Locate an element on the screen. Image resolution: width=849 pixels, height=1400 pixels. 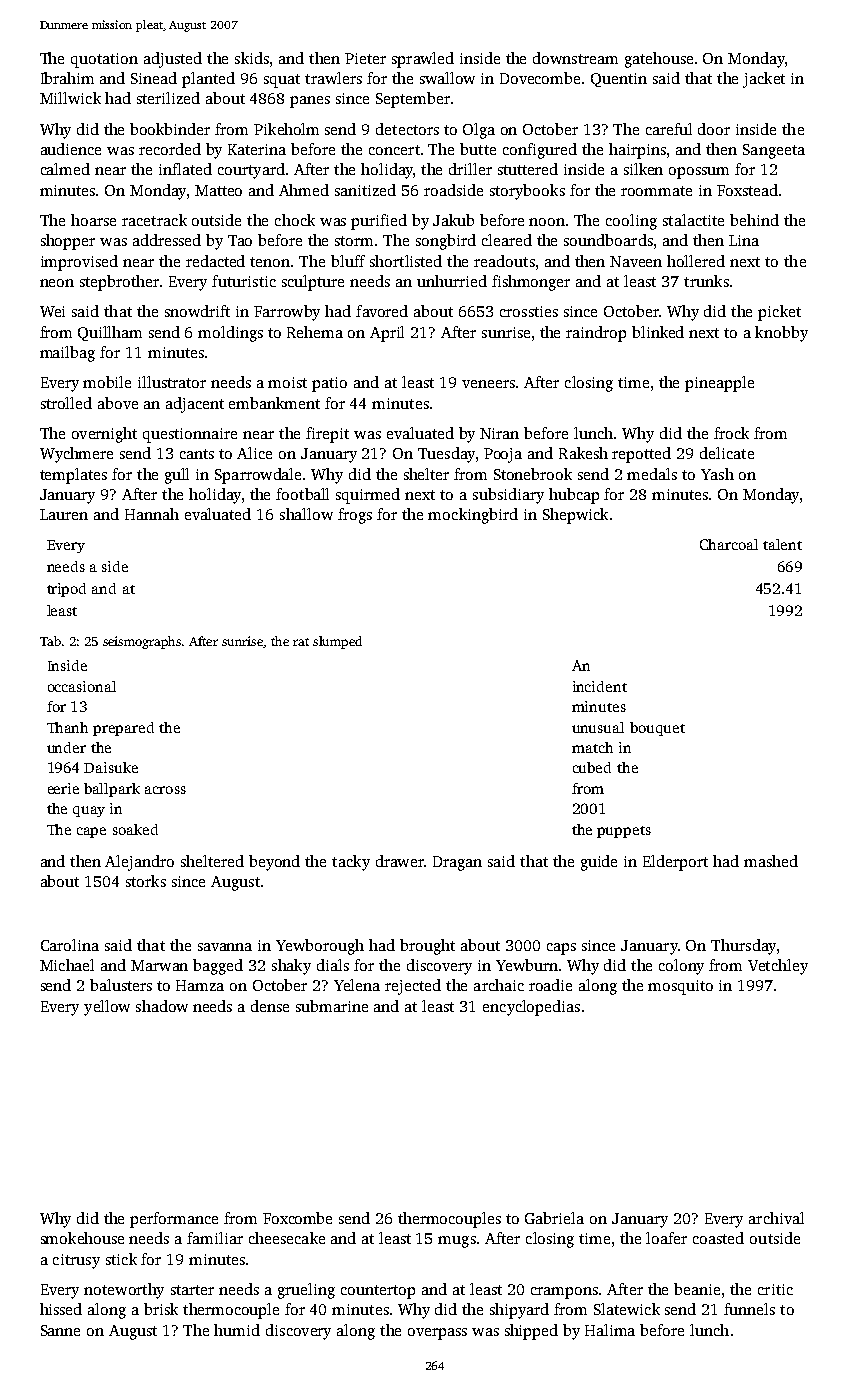
shortlisted is located at coordinates (406, 261).
